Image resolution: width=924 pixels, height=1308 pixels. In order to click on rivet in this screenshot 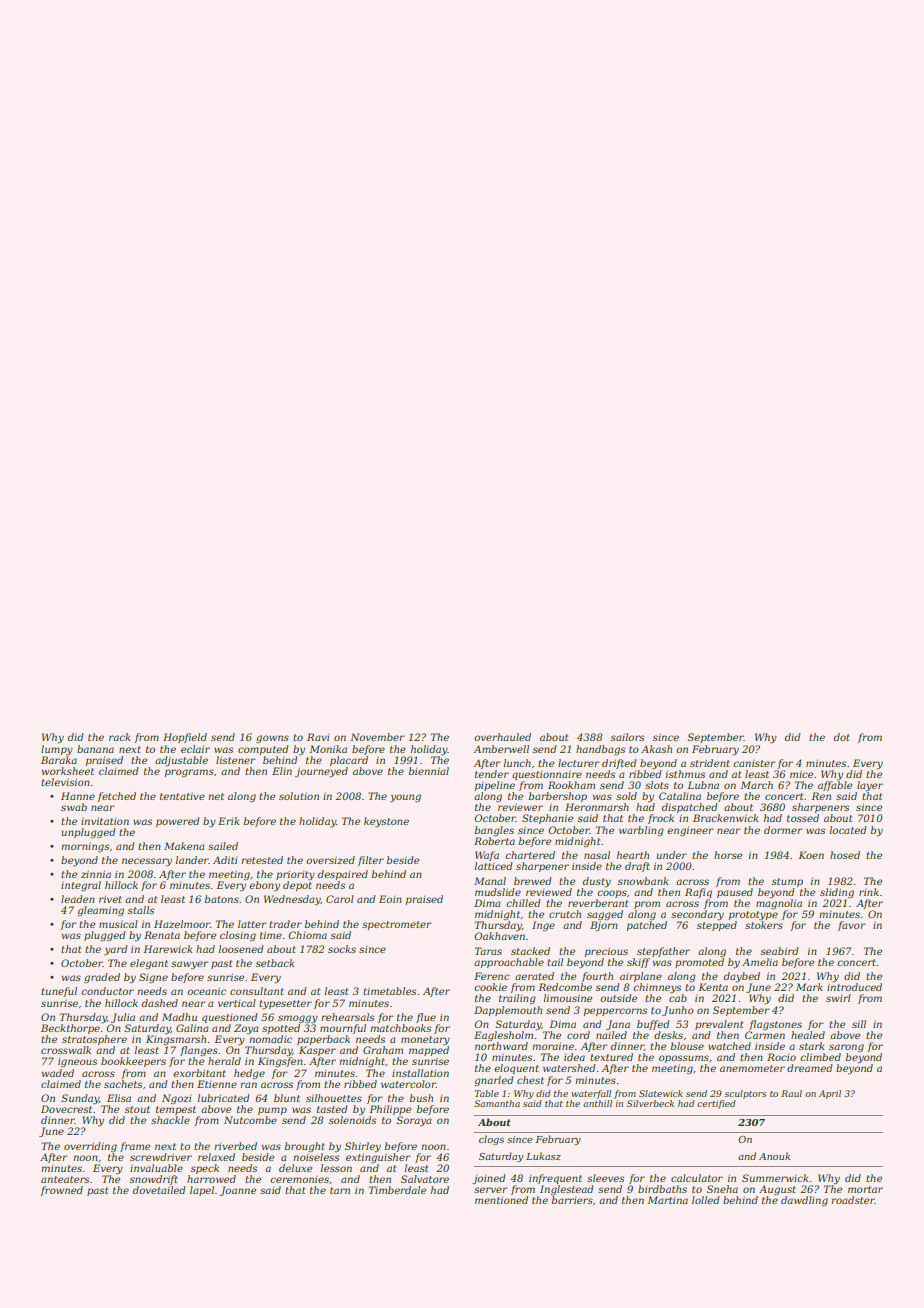, I will do `click(110, 899)`.
